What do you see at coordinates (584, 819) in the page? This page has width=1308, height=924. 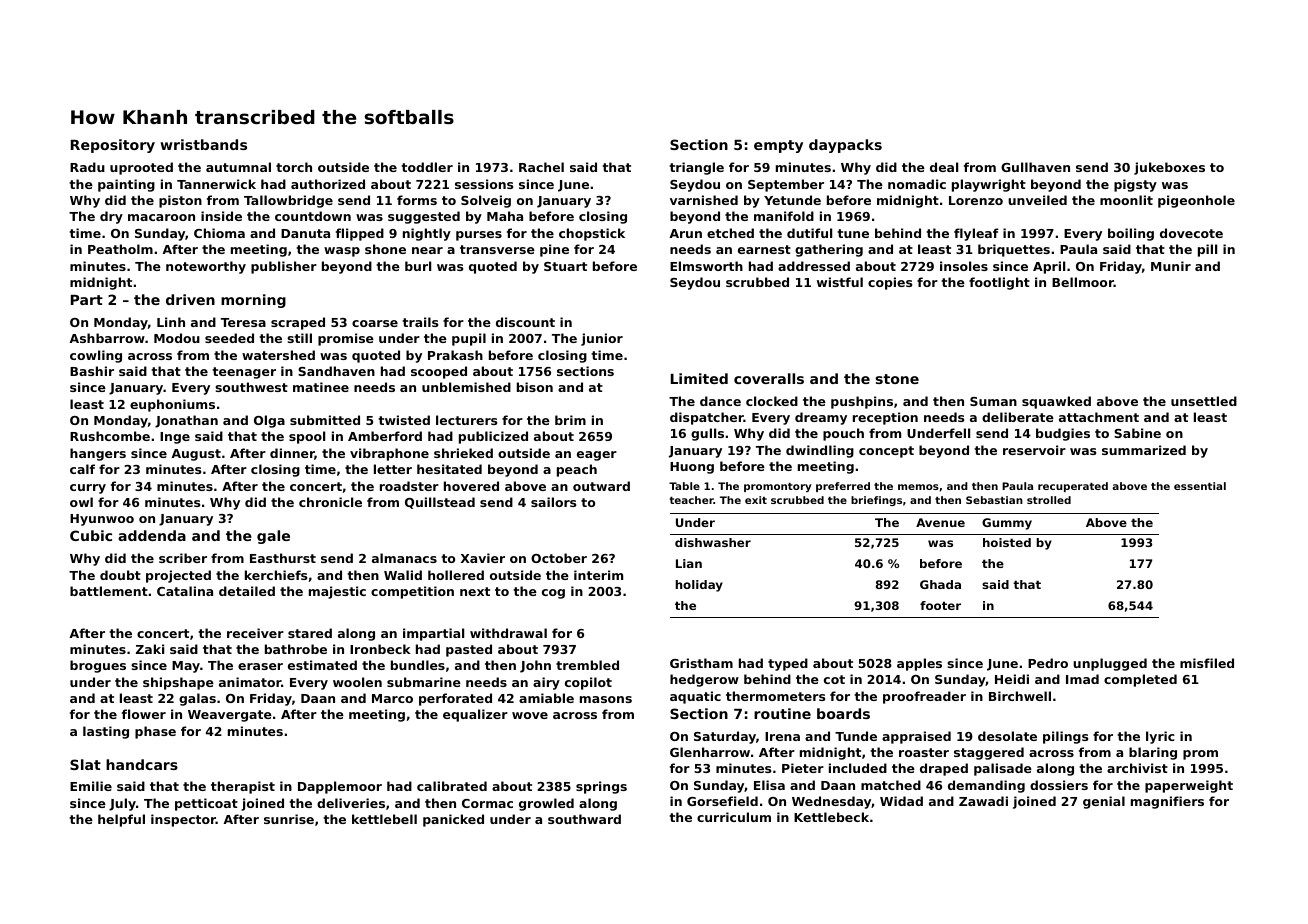 I see `southward` at bounding box center [584, 819].
